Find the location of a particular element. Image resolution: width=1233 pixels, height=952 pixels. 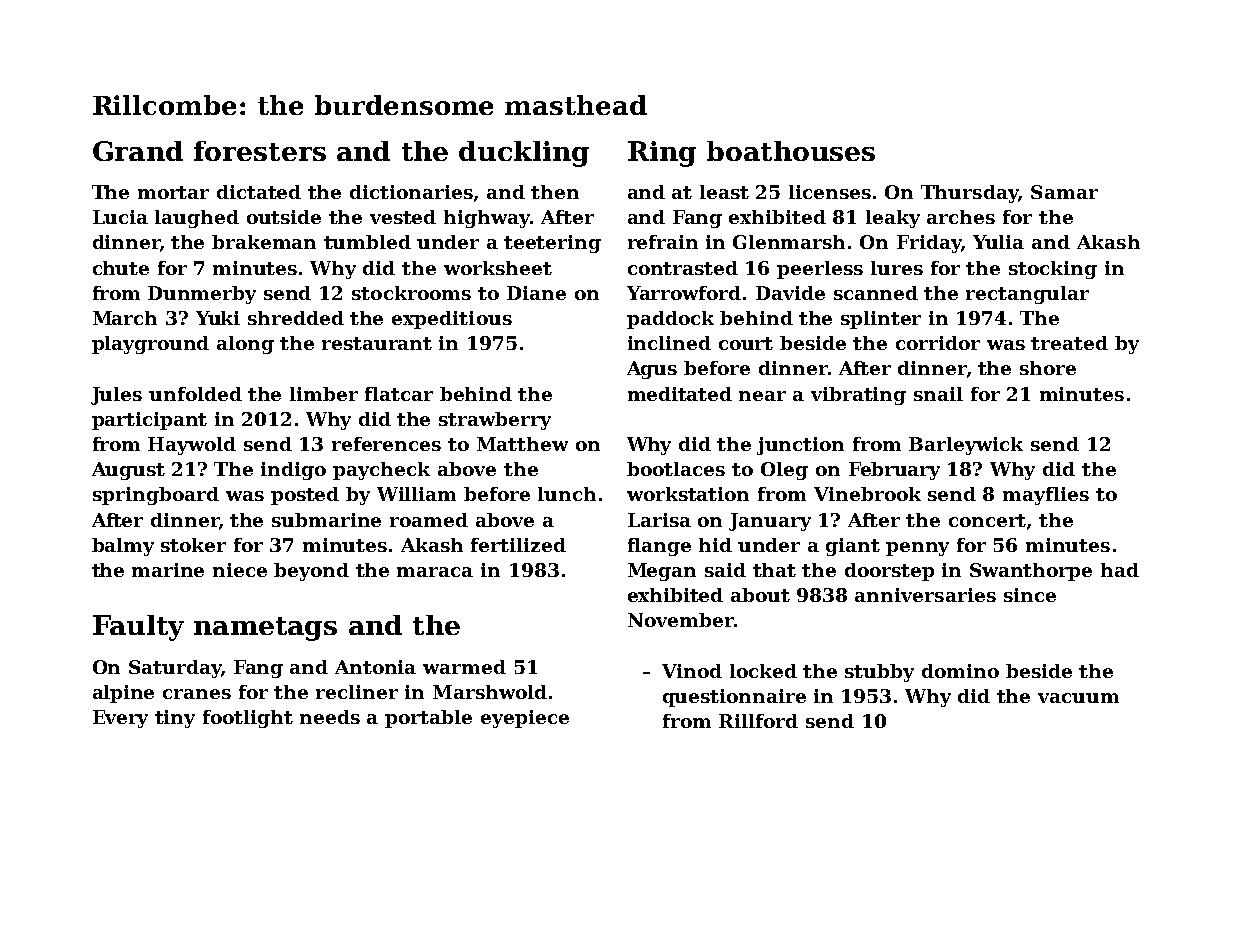

boathouses is located at coordinates (791, 151).
